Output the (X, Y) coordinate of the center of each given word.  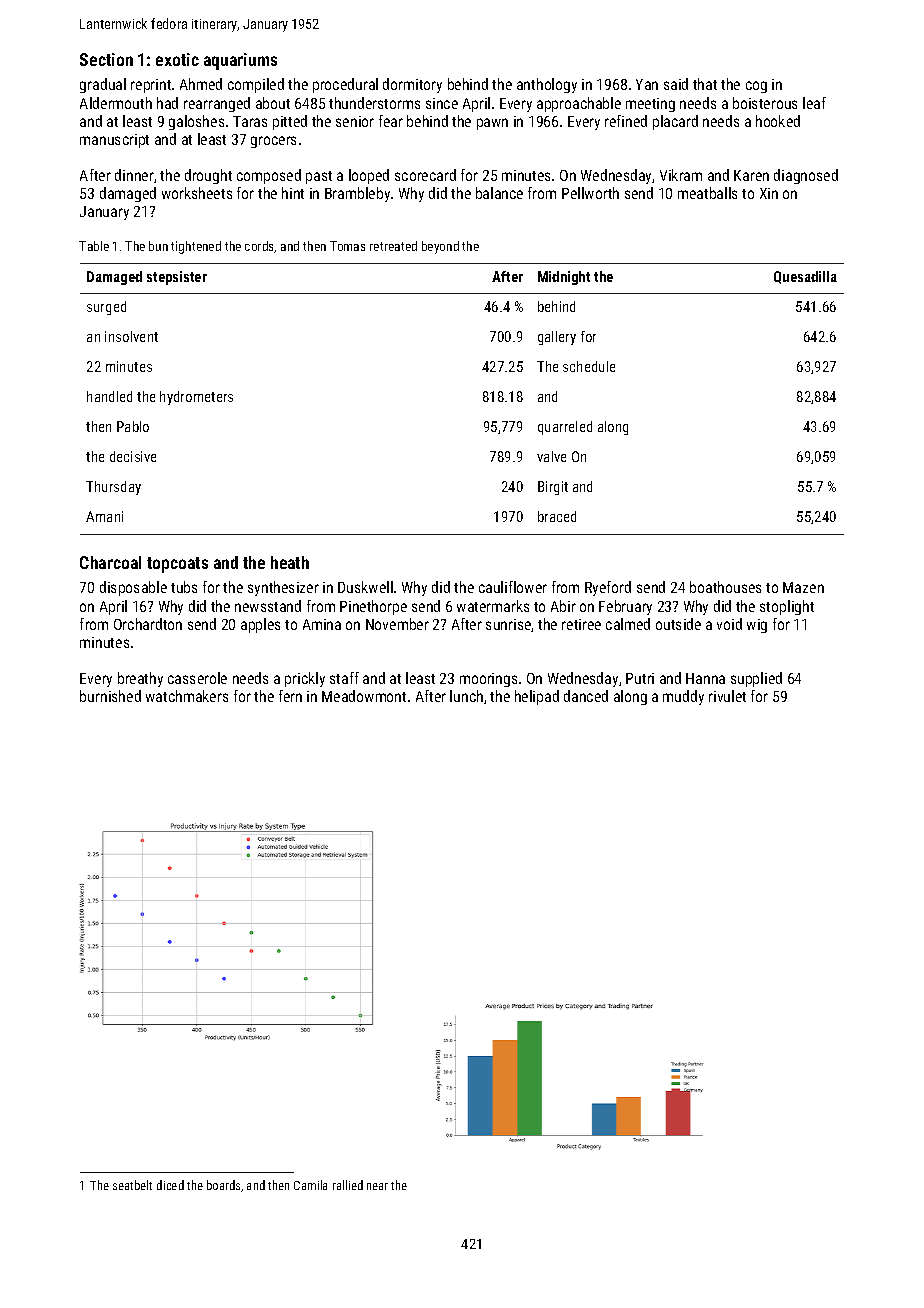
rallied (348, 1185)
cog (756, 87)
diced (170, 1185)
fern (290, 696)
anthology (547, 85)
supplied (756, 679)
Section (106, 59)
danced (586, 696)
